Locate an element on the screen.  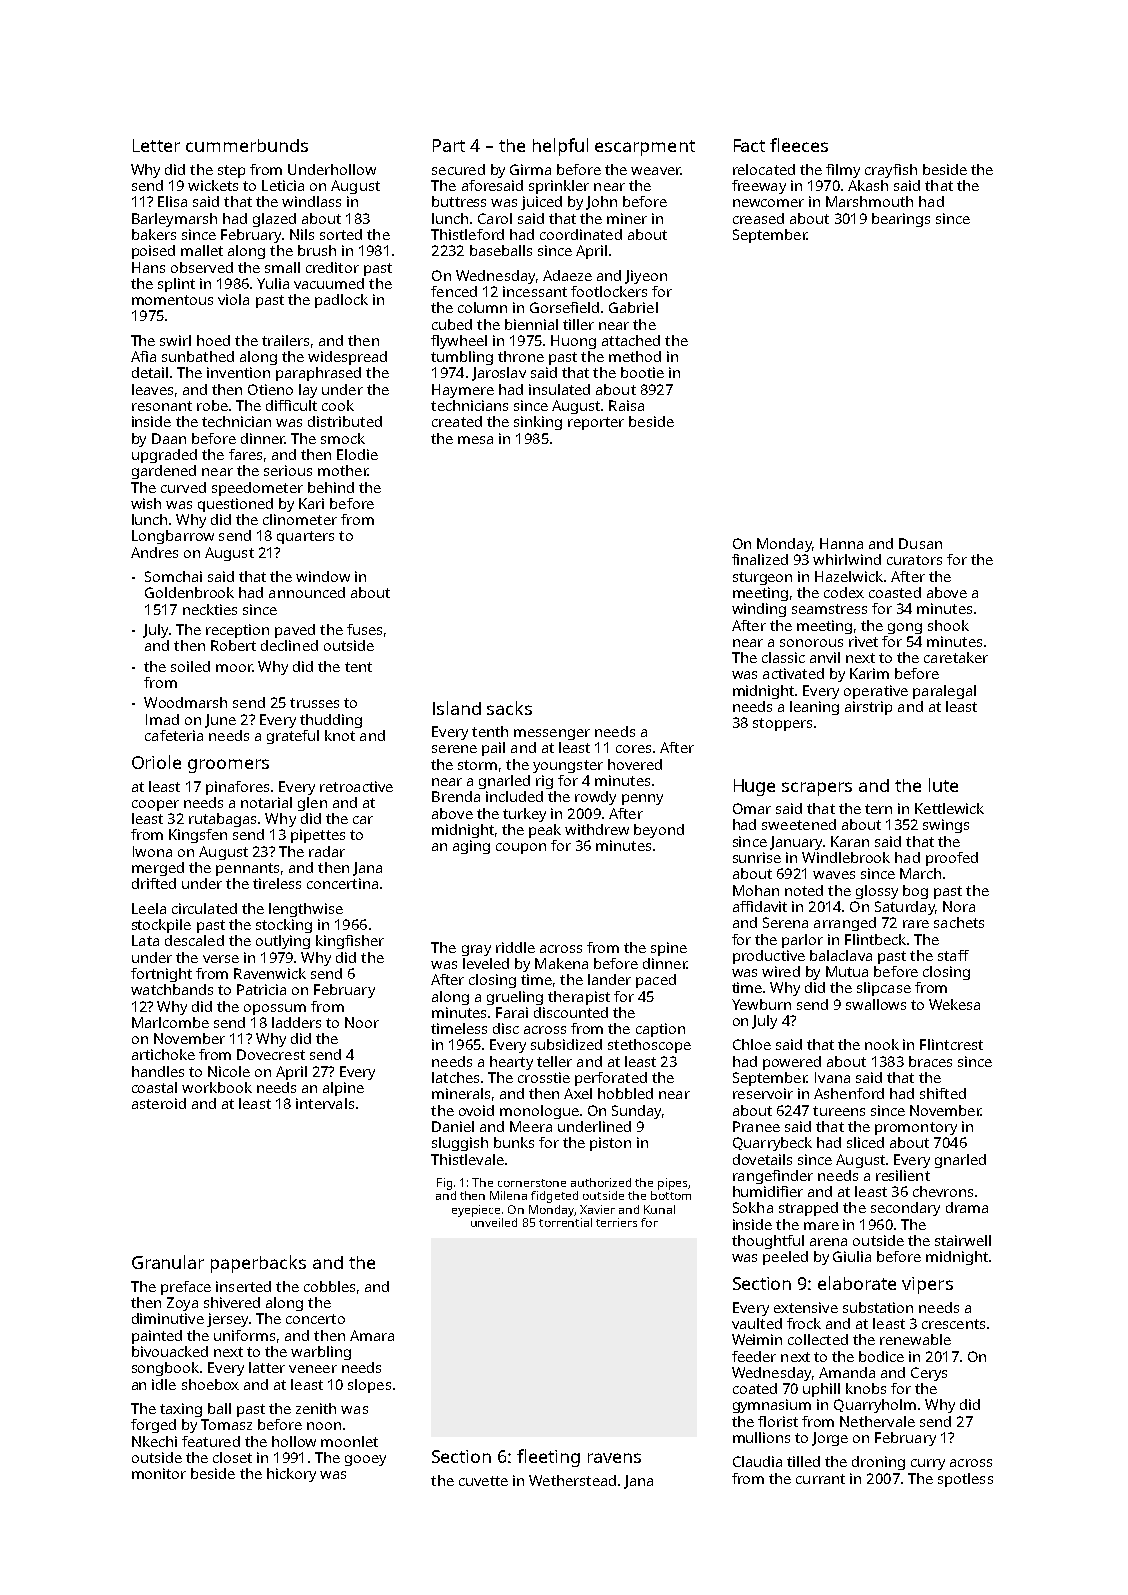
crayfish is located at coordinates (891, 171).
